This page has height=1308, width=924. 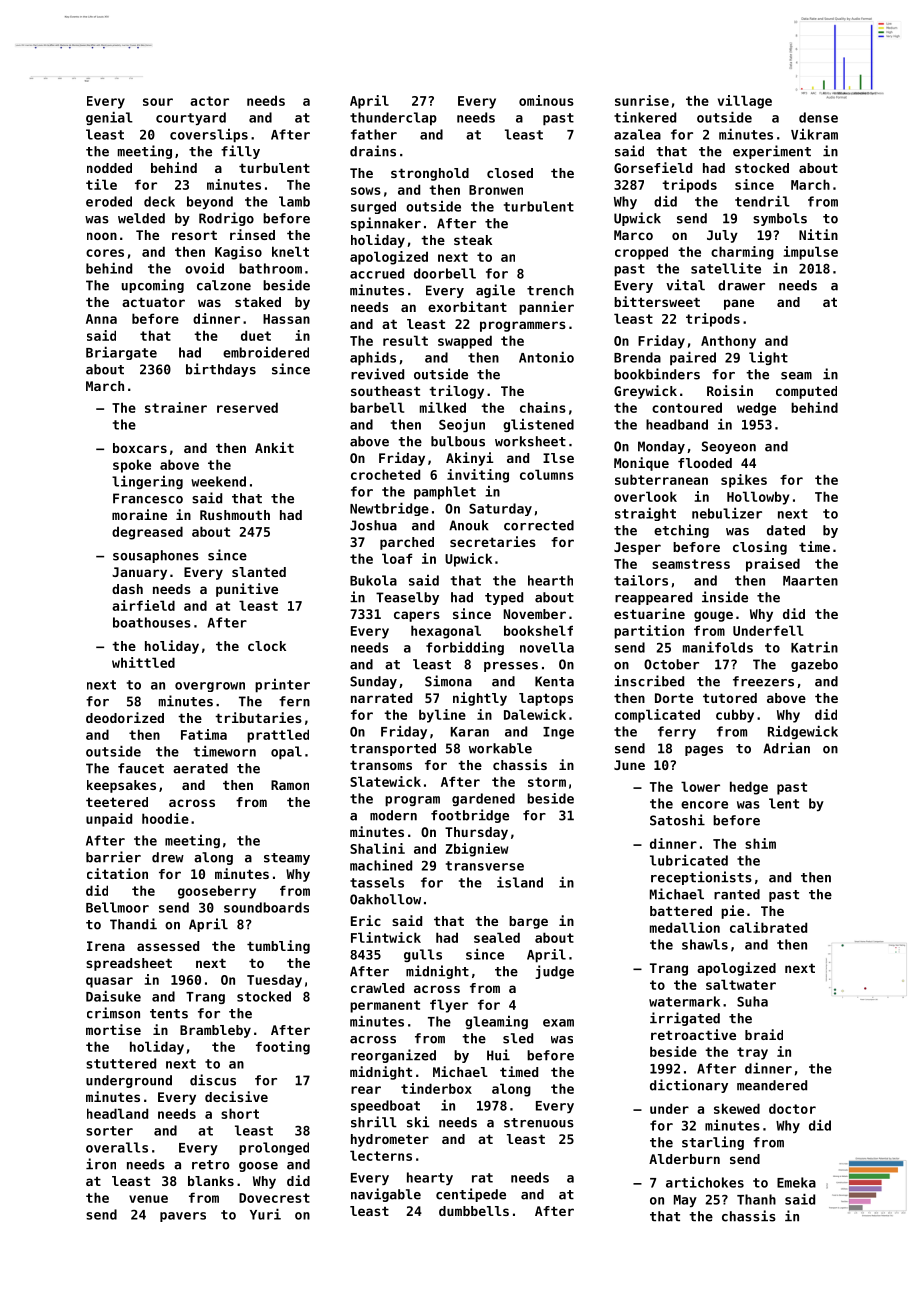 What do you see at coordinates (814, 647) in the page?
I see `Katrin` at bounding box center [814, 647].
